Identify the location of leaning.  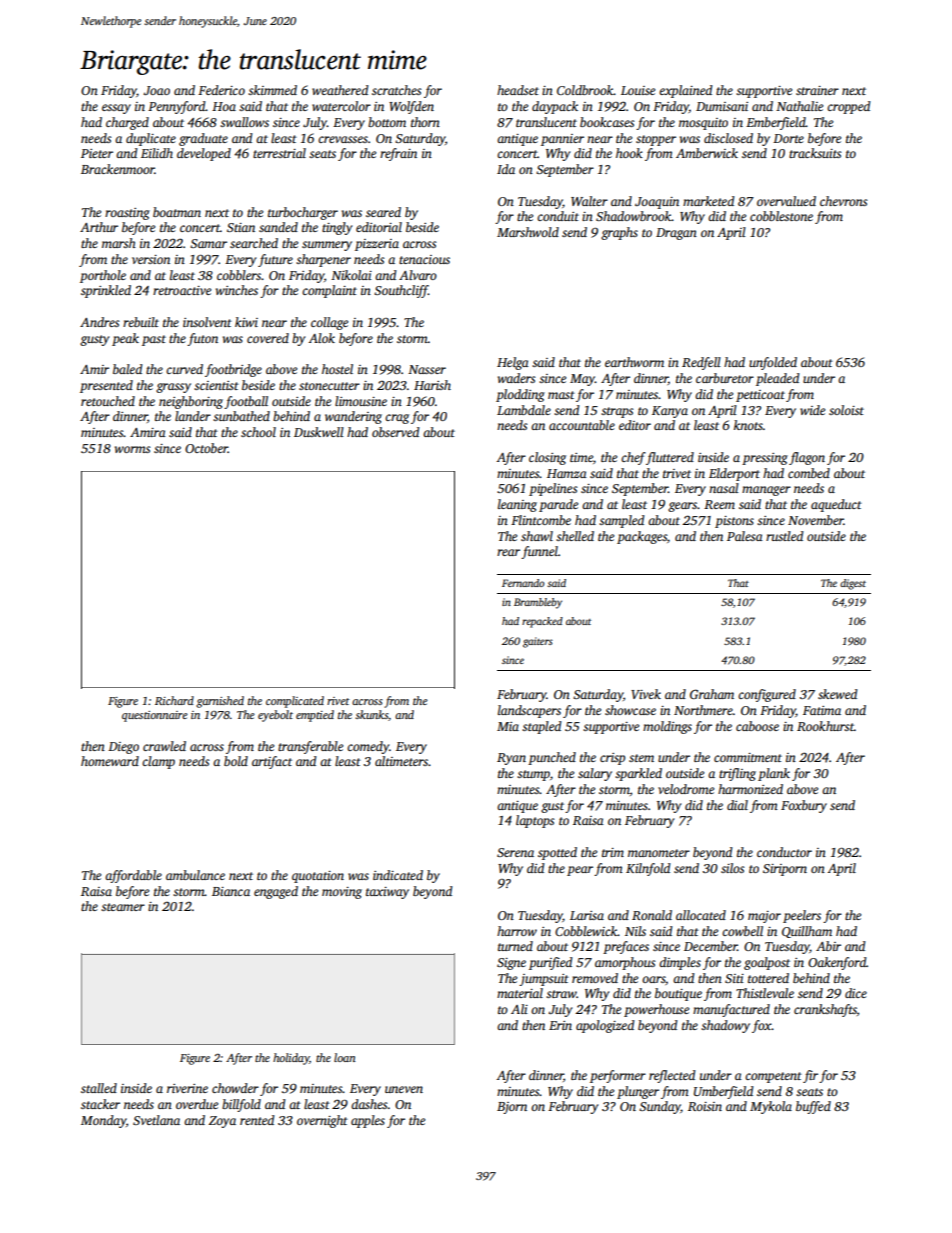
(517, 505).
